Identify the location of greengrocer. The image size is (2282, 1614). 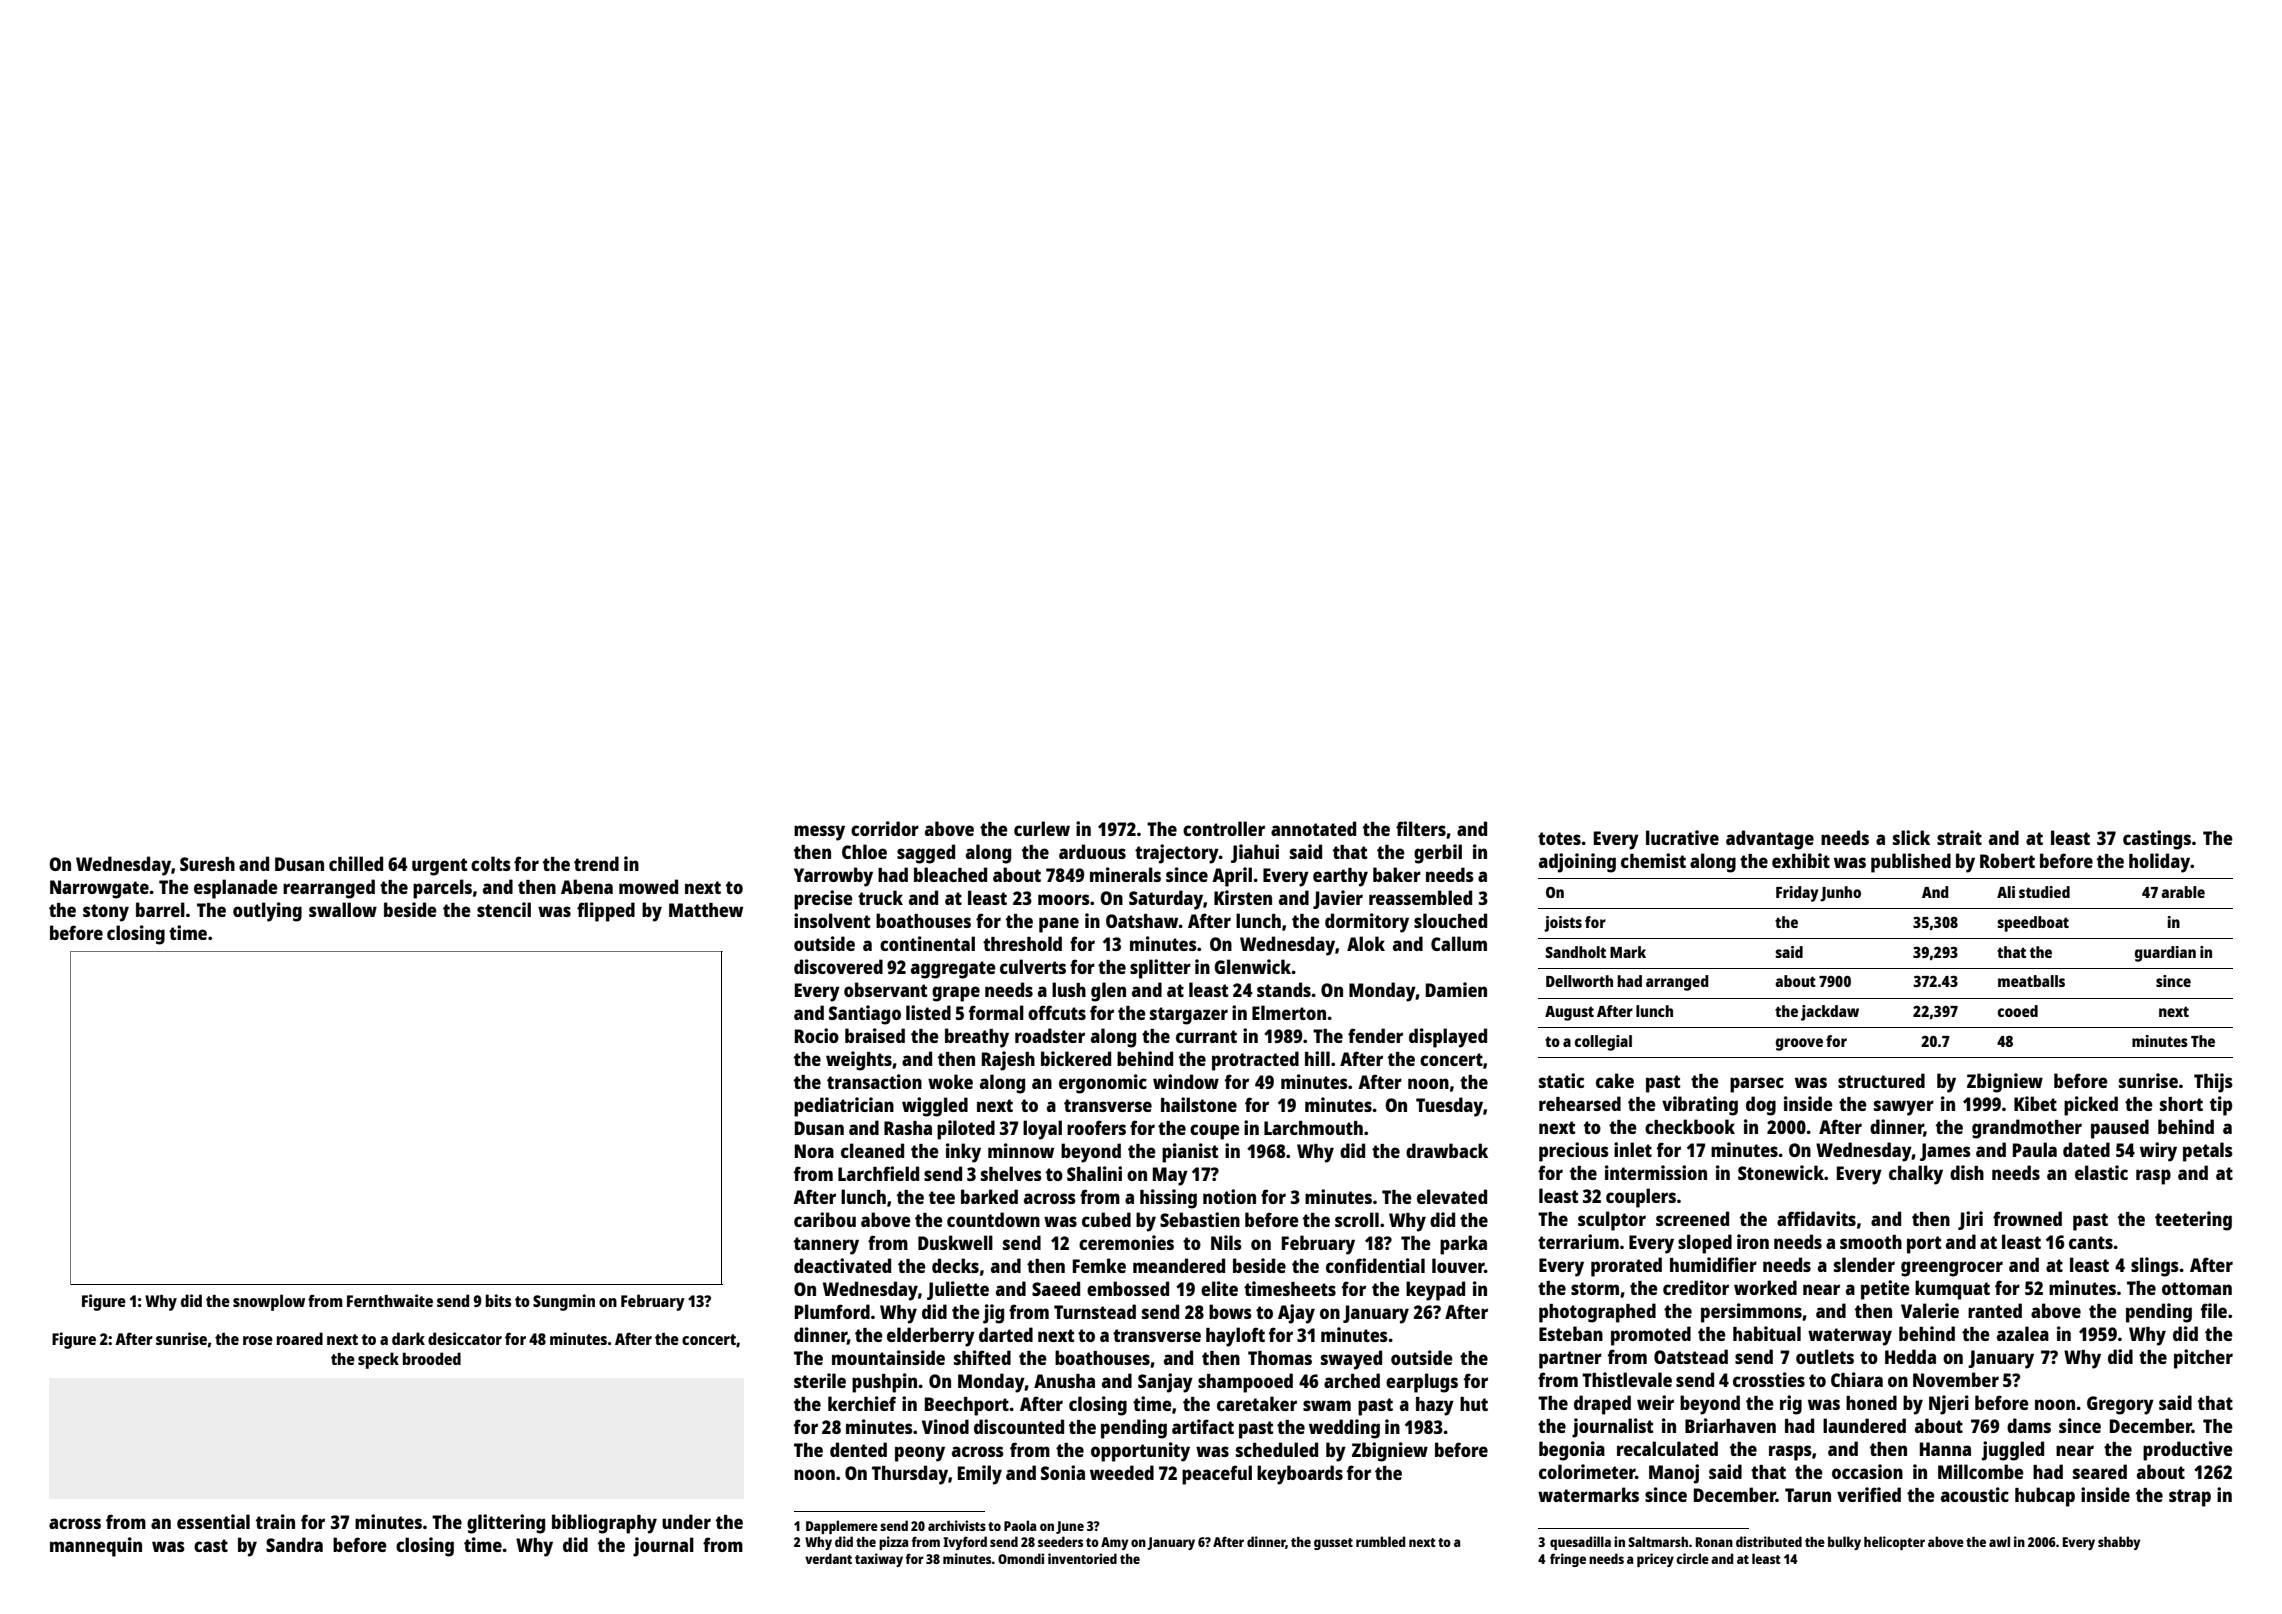
(1952, 1269).
